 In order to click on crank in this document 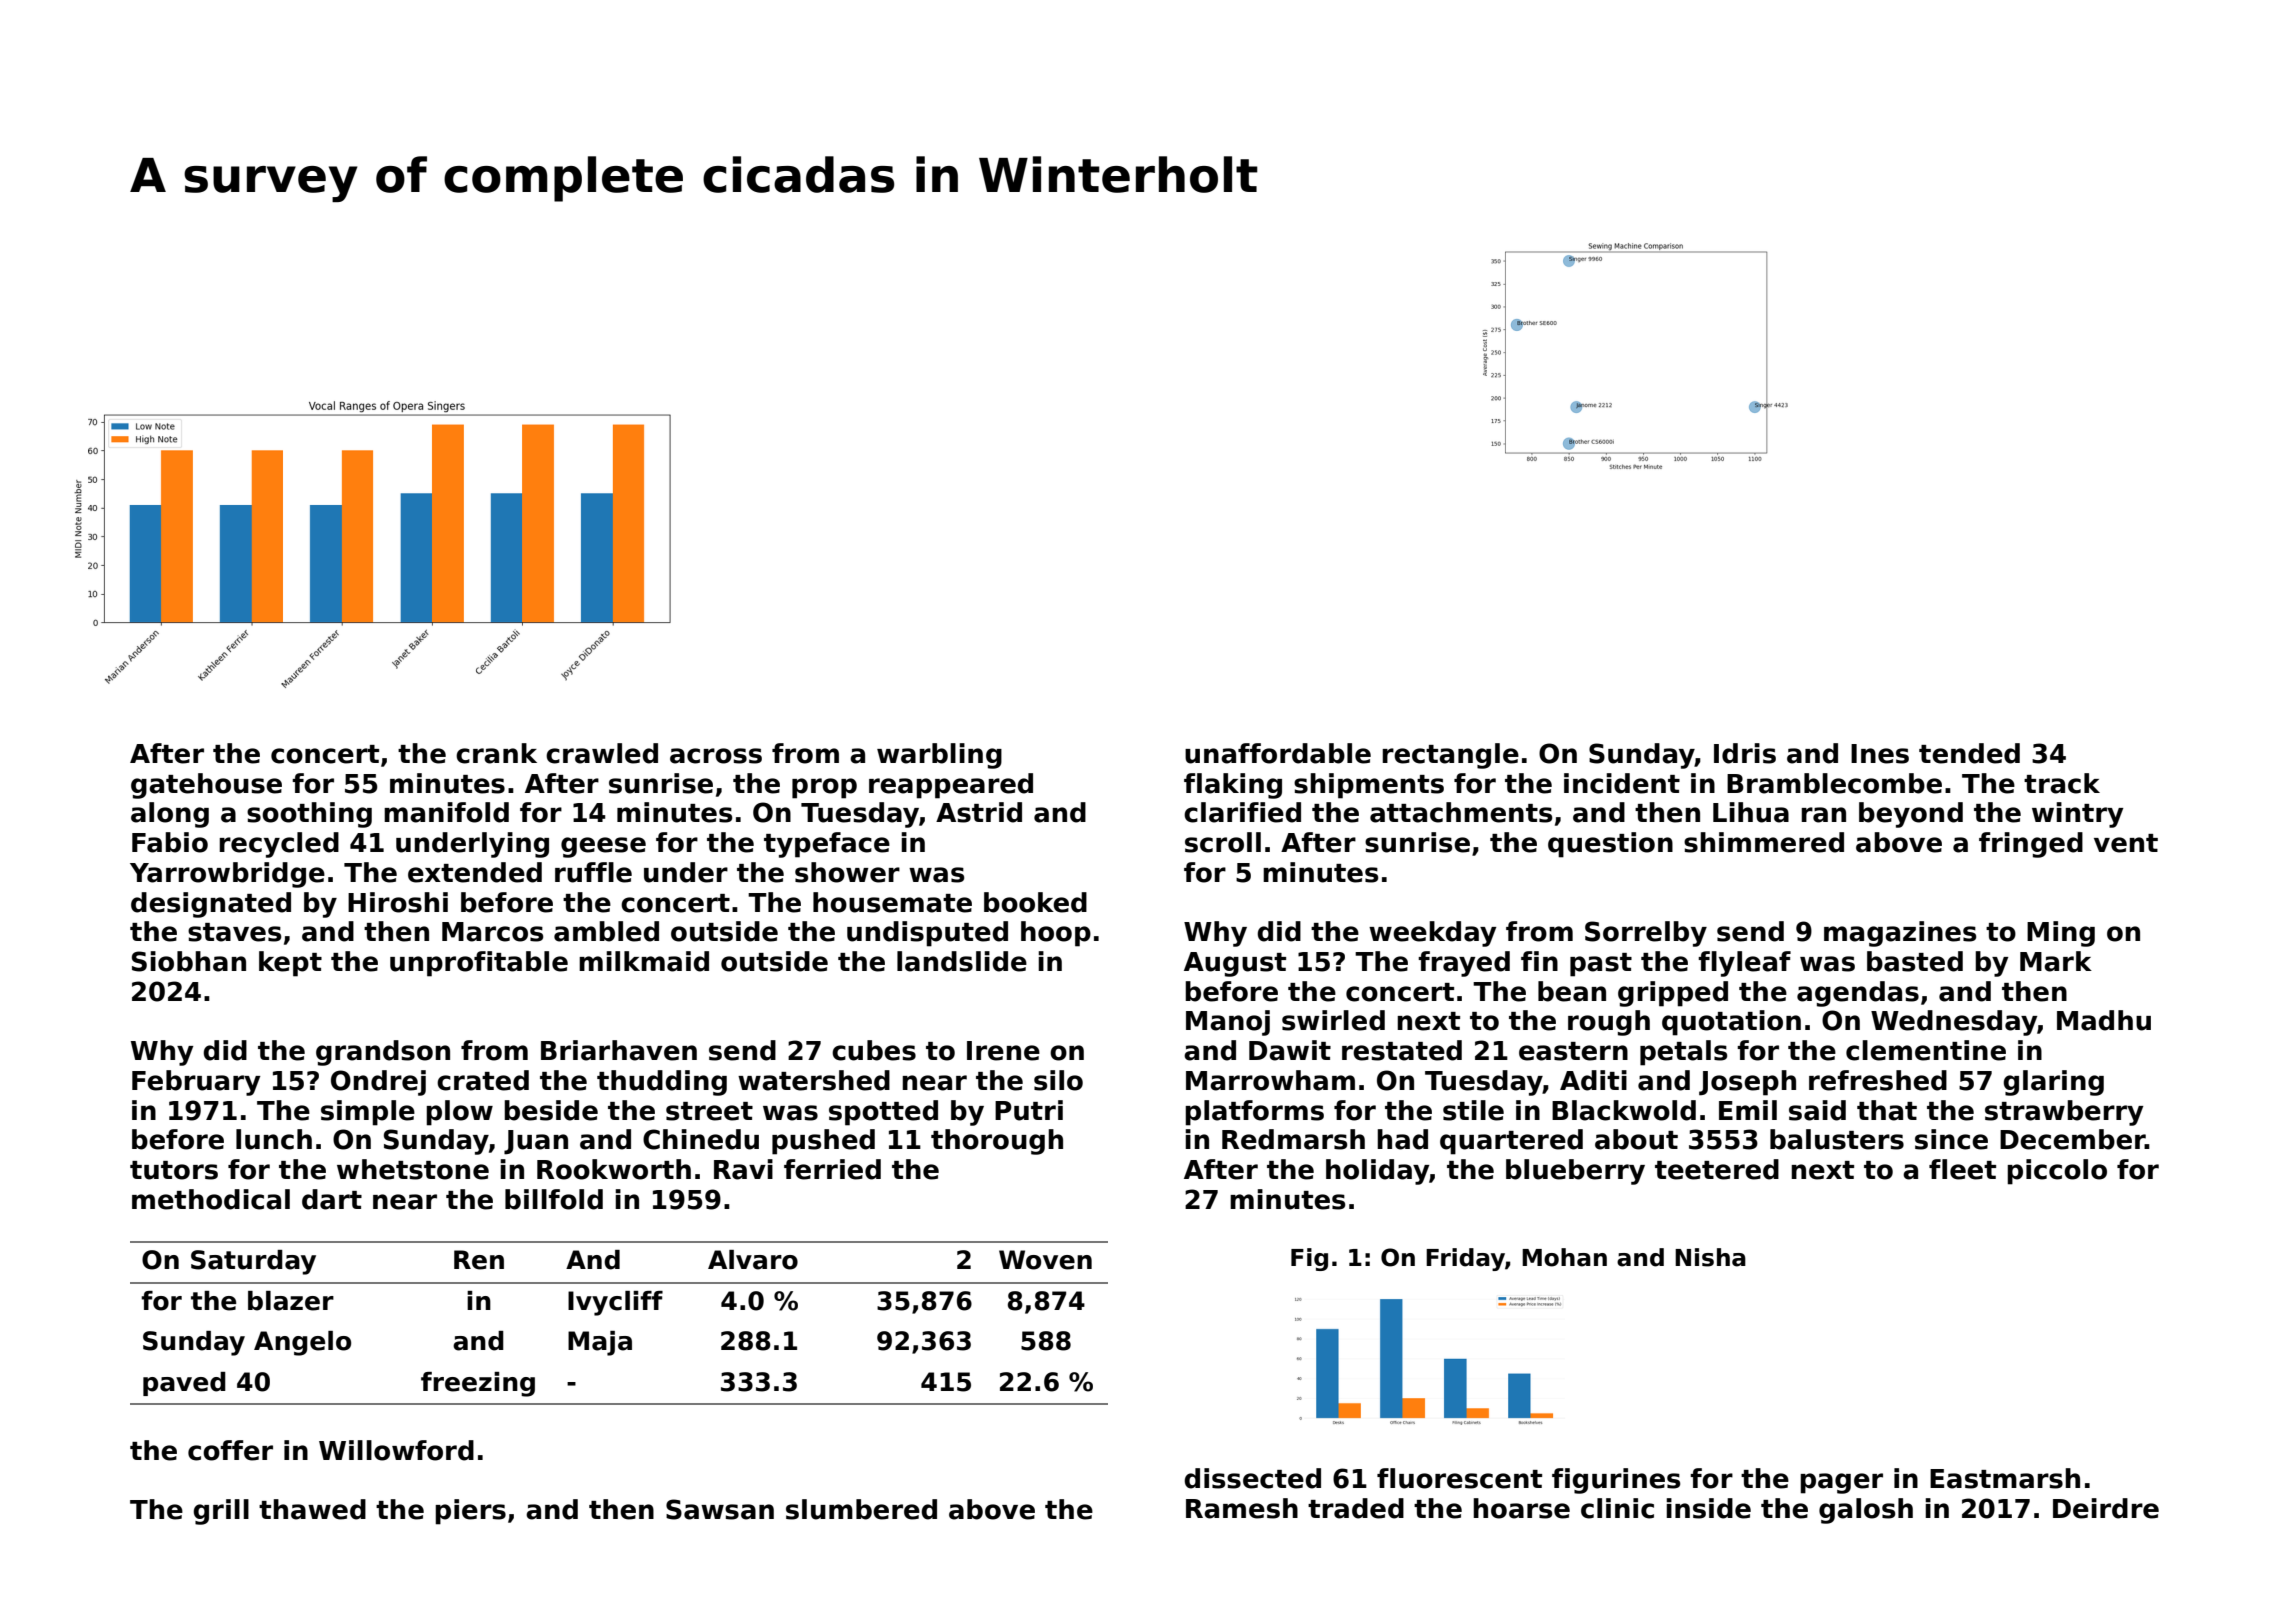, I will do `click(496, 753)`.
